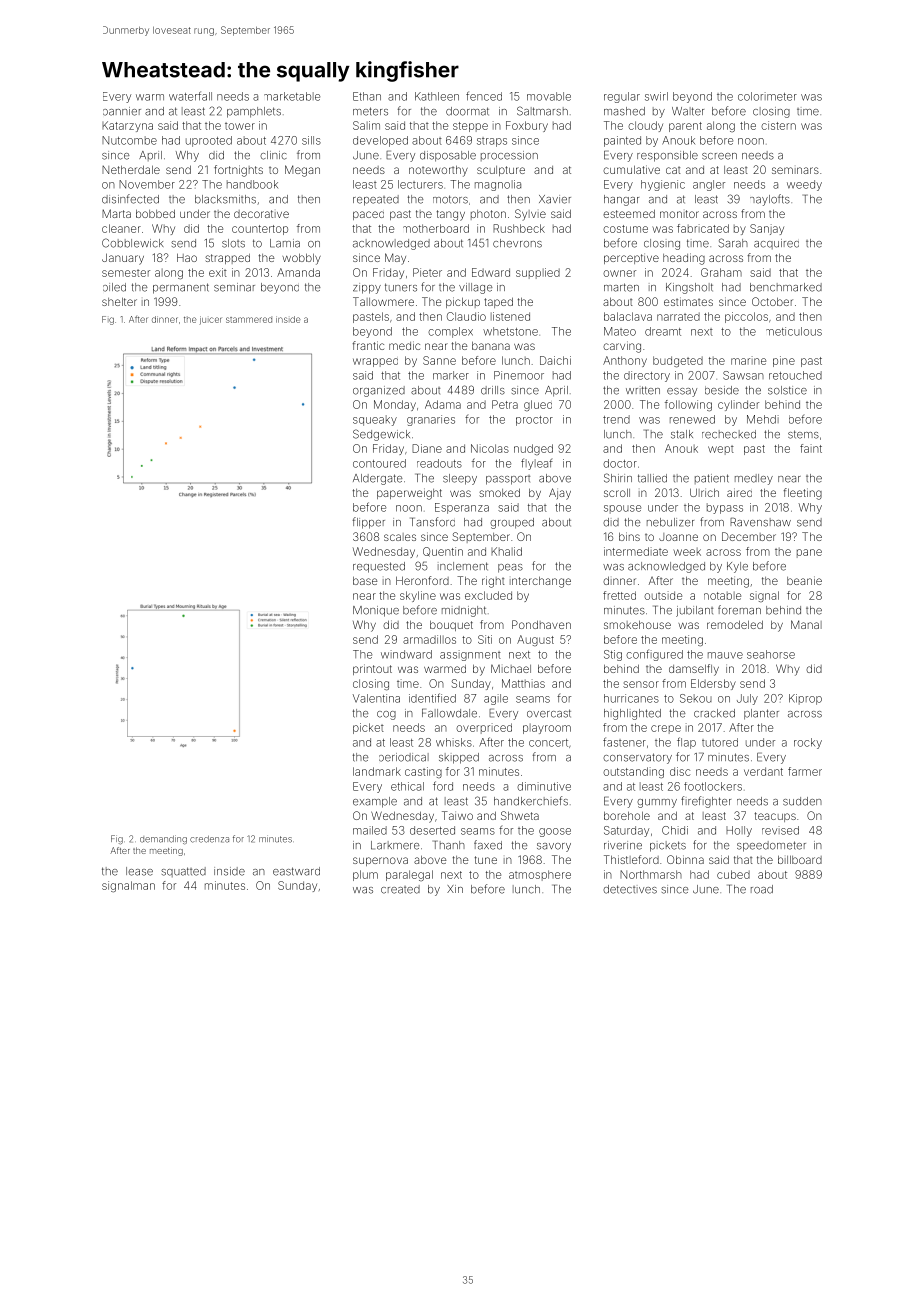  Describe the element at coordinates (760, 522) in the page. I see `Ravenshaw` at that location.
